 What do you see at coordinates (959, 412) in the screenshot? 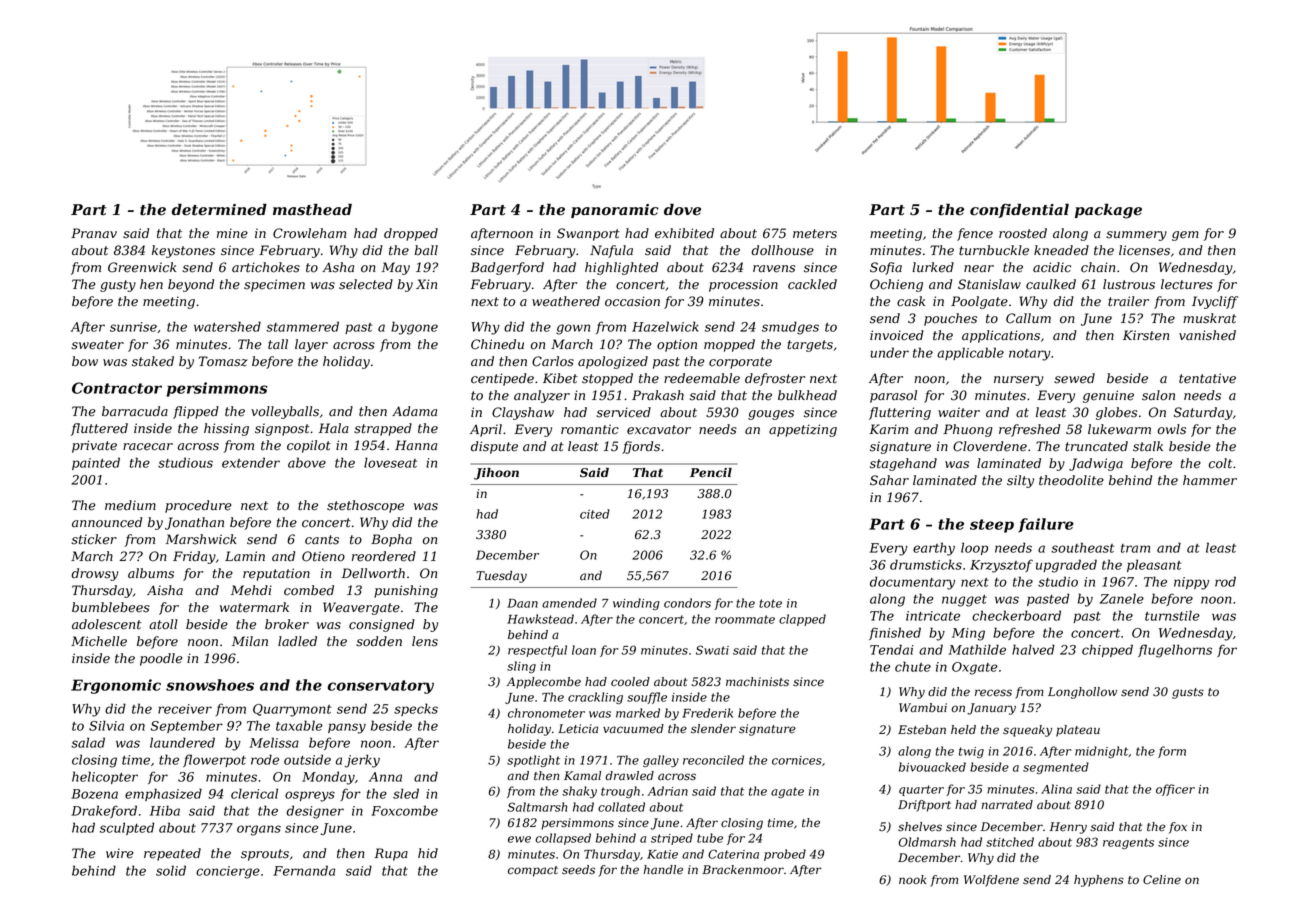
I see `waiter` at bounding box center [959, 412].
